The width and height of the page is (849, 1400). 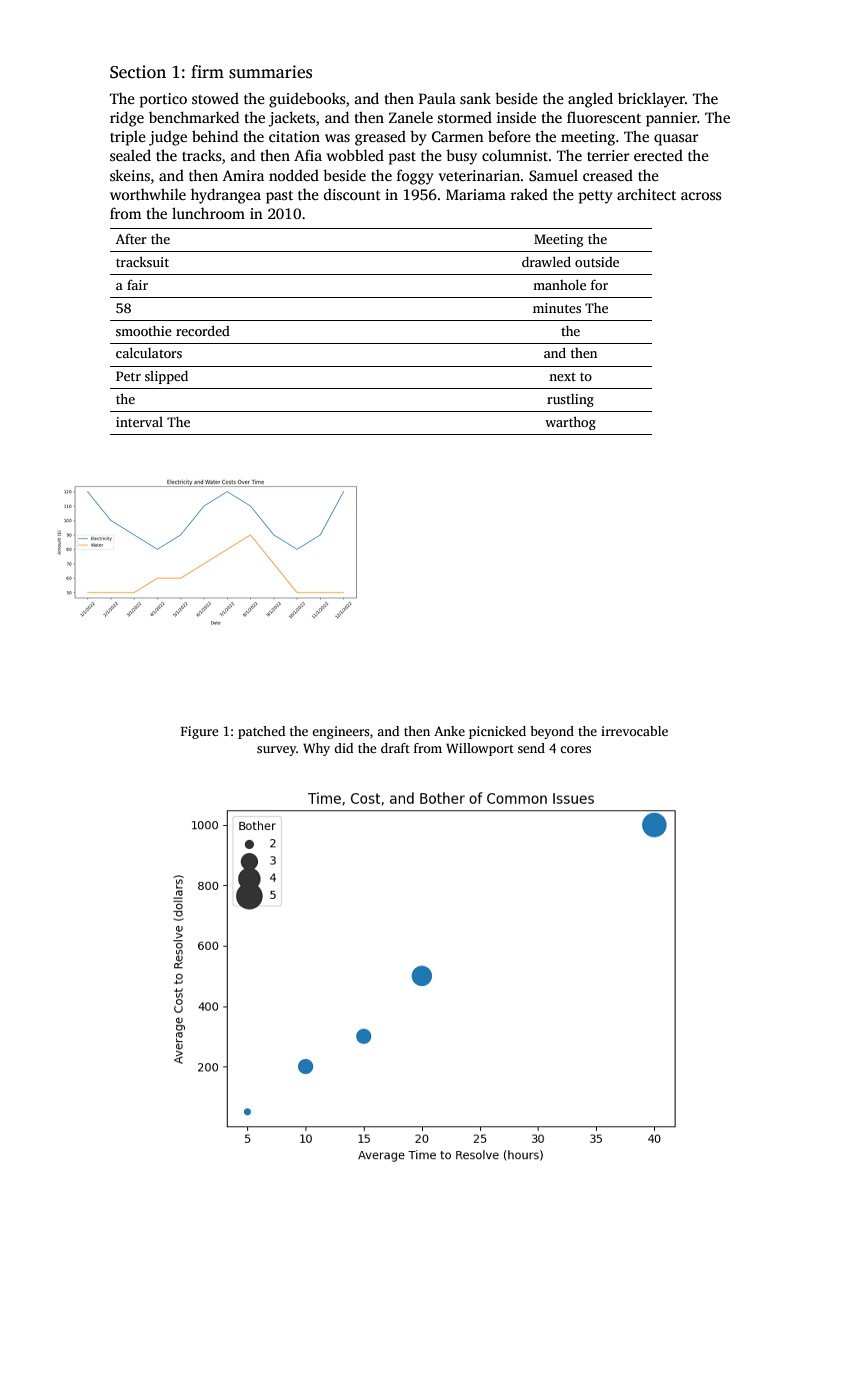 I want to click on quasar, so click(x=676, y=140).
